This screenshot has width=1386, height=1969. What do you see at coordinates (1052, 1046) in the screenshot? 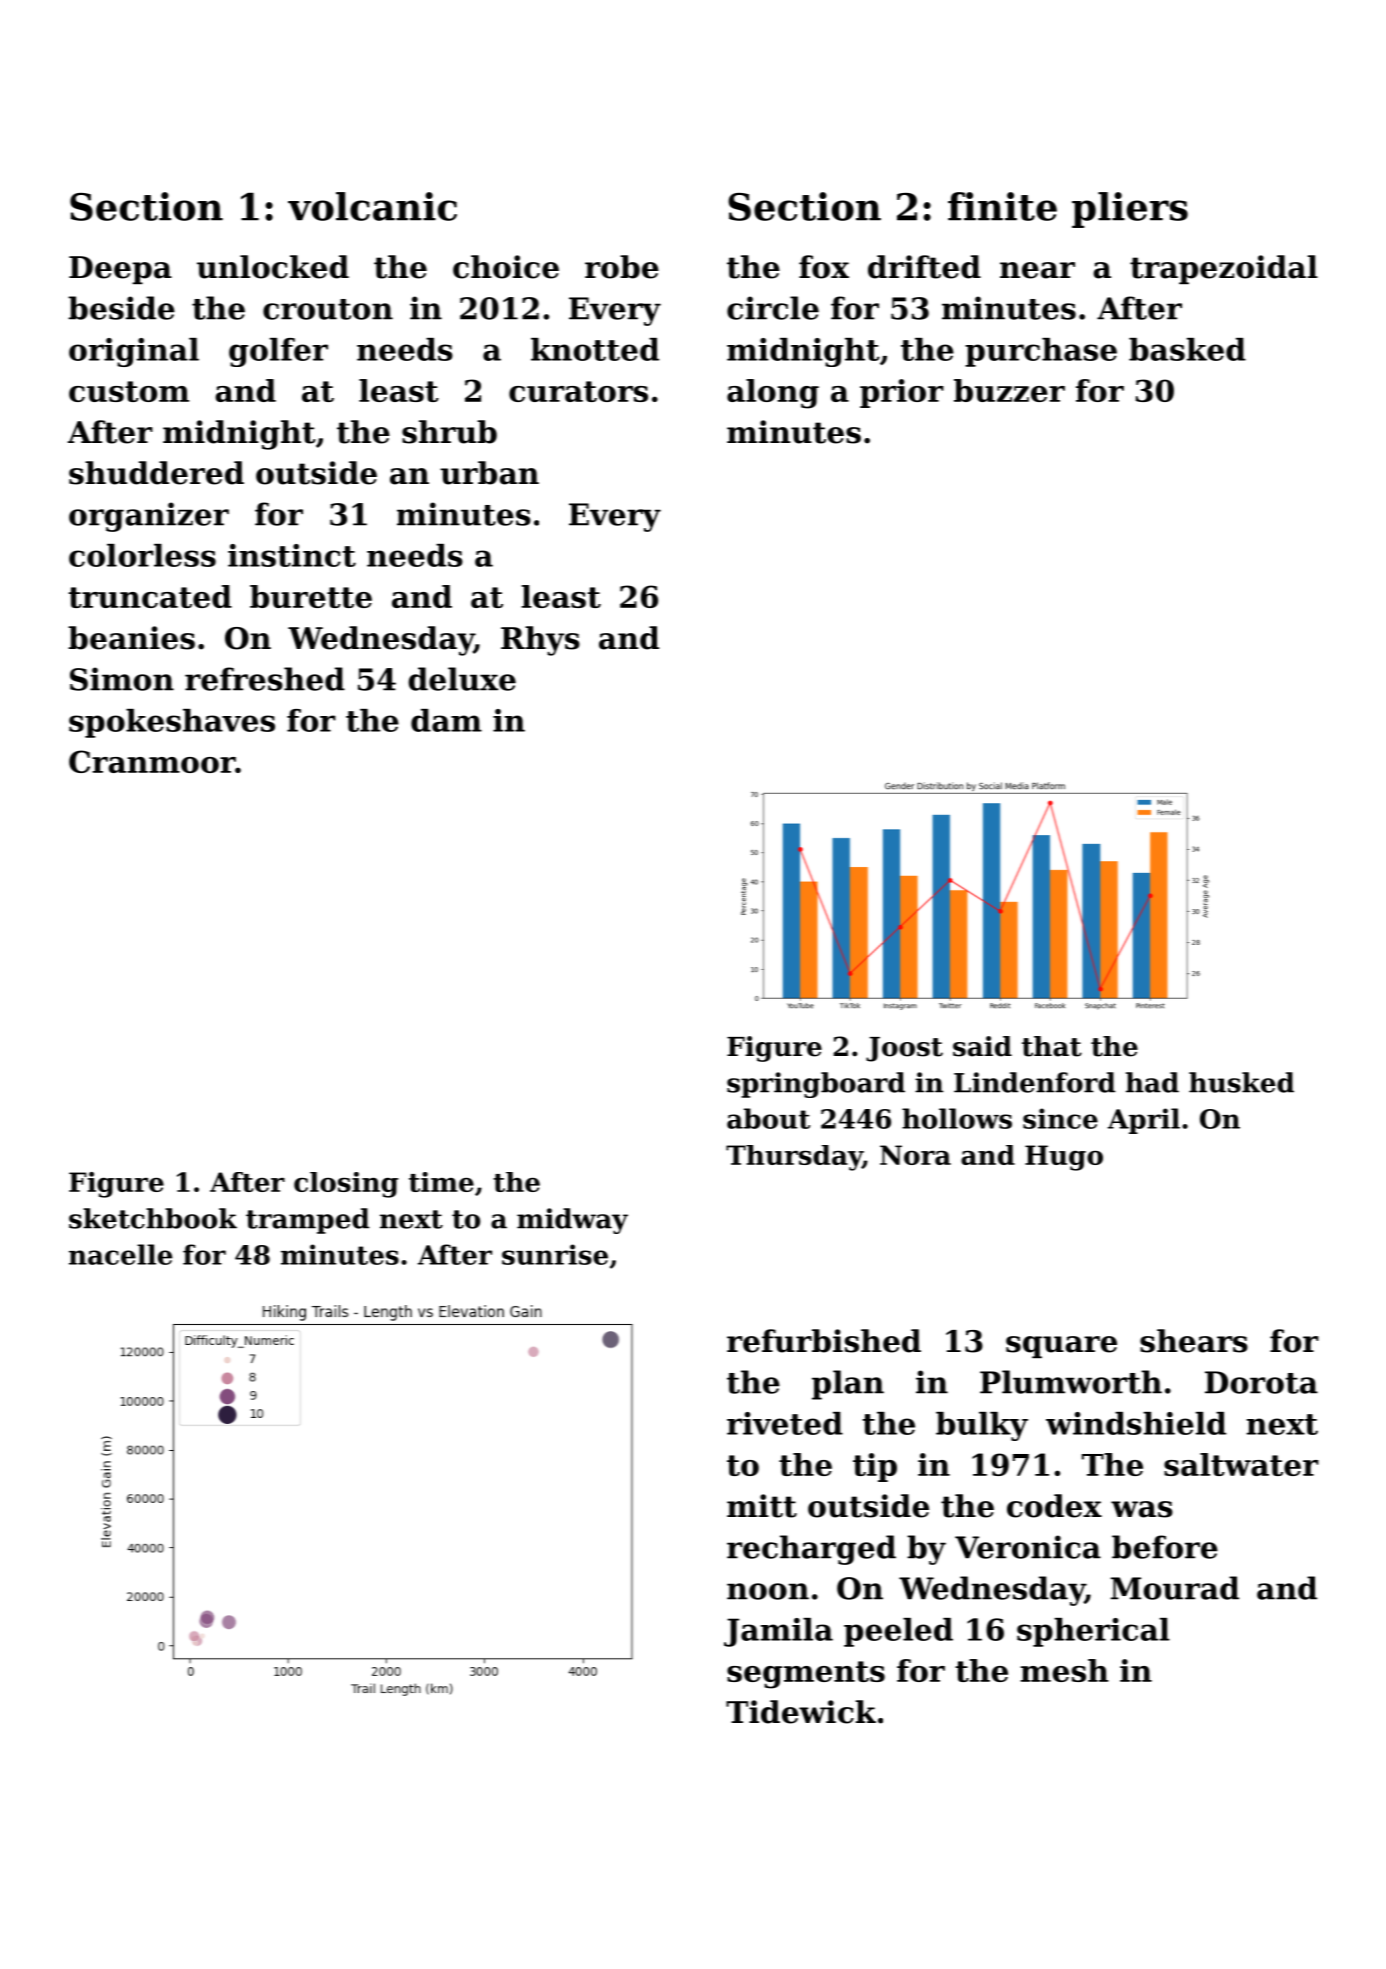
I see `that` at bounding box center [1052, 1046].
